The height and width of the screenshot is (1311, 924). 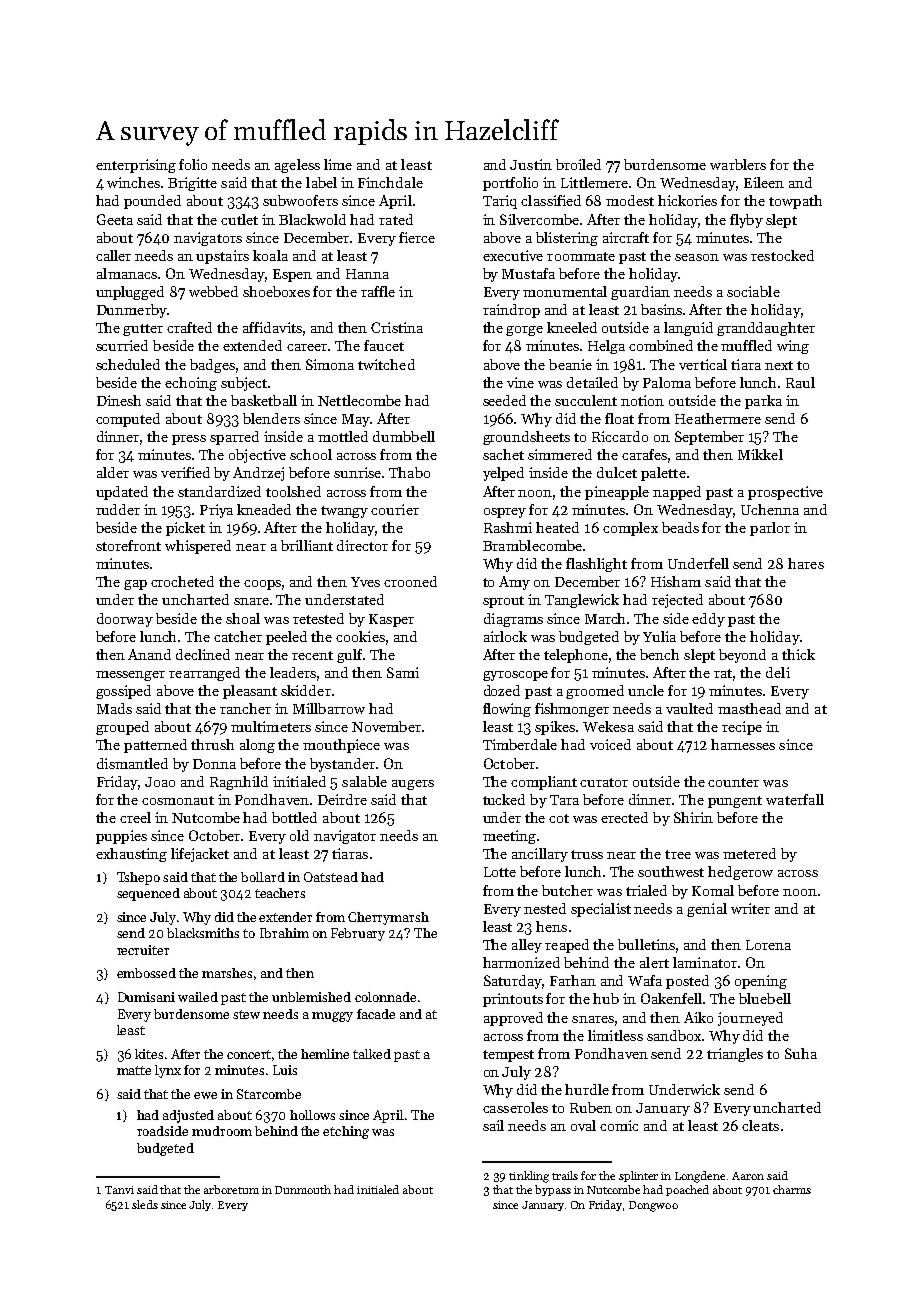 I want to click on Dongwoo, so click(x=653, y=1206).
